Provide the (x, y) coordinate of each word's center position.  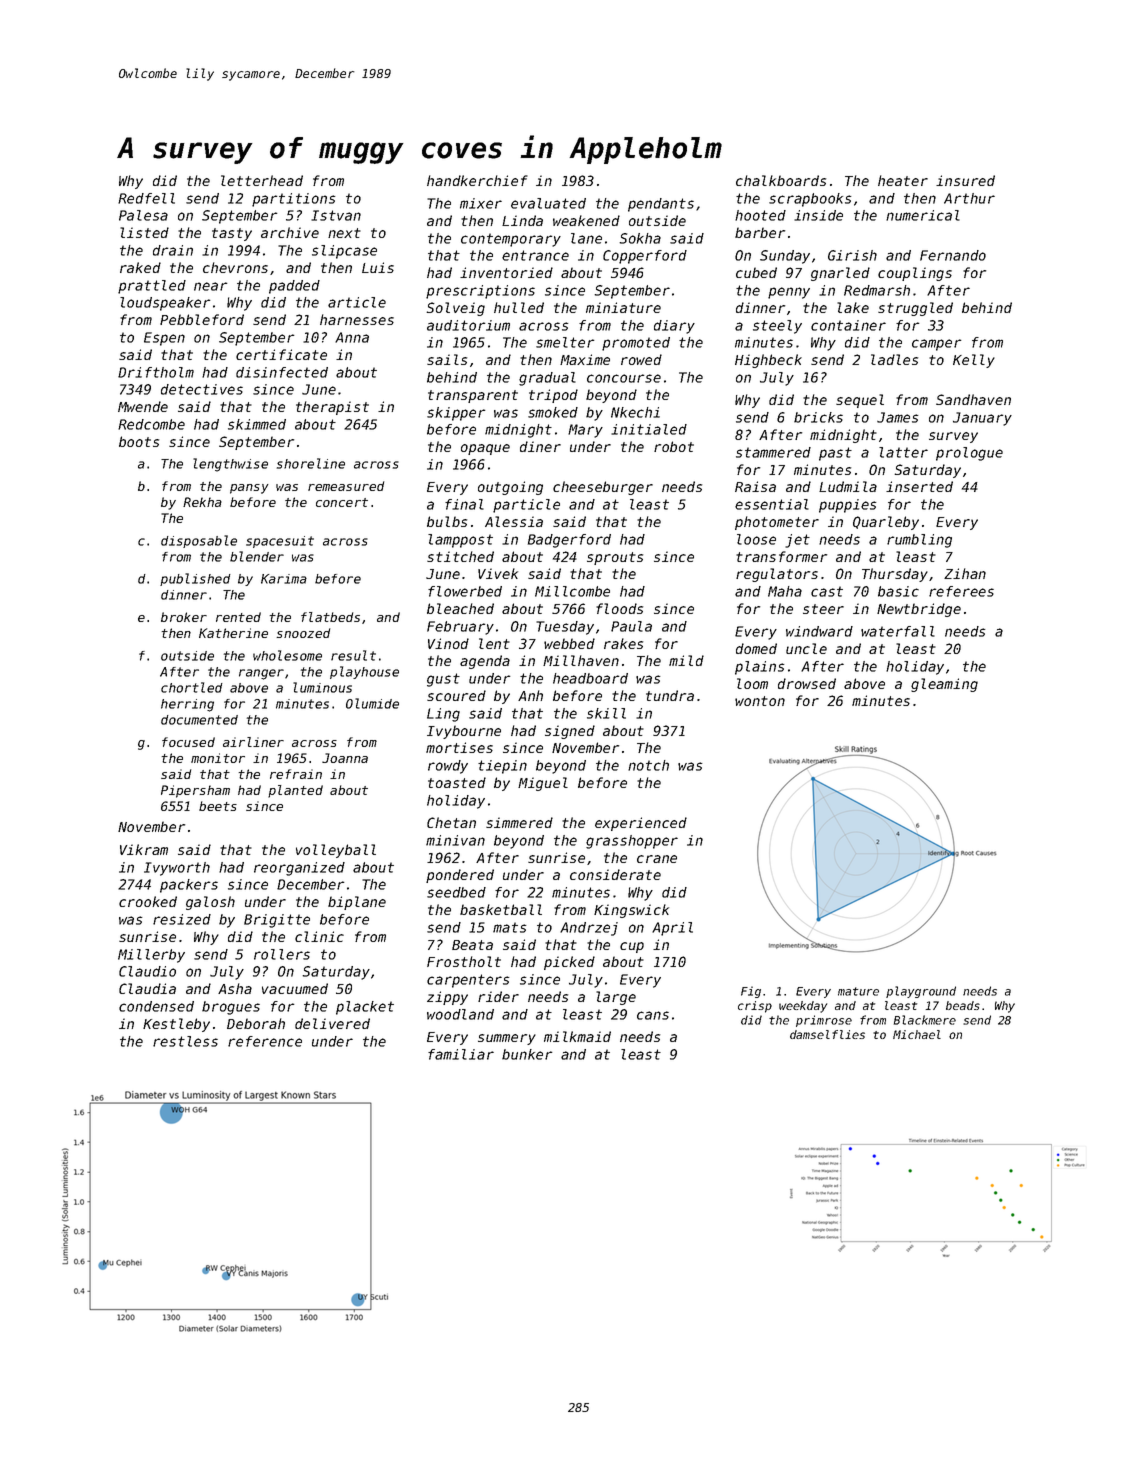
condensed (156, 1006)
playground (921, 992)
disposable (199, 541)
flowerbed (465, 591)
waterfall (898, 631)
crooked (148, 901)
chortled (192, 687)
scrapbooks (810, 200)
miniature (623, 307)
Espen (164, 339)
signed (570, 732)
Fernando (953, 255)
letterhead (262, 180)
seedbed (456, 892)
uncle (806, 648)
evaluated (548, 203)
